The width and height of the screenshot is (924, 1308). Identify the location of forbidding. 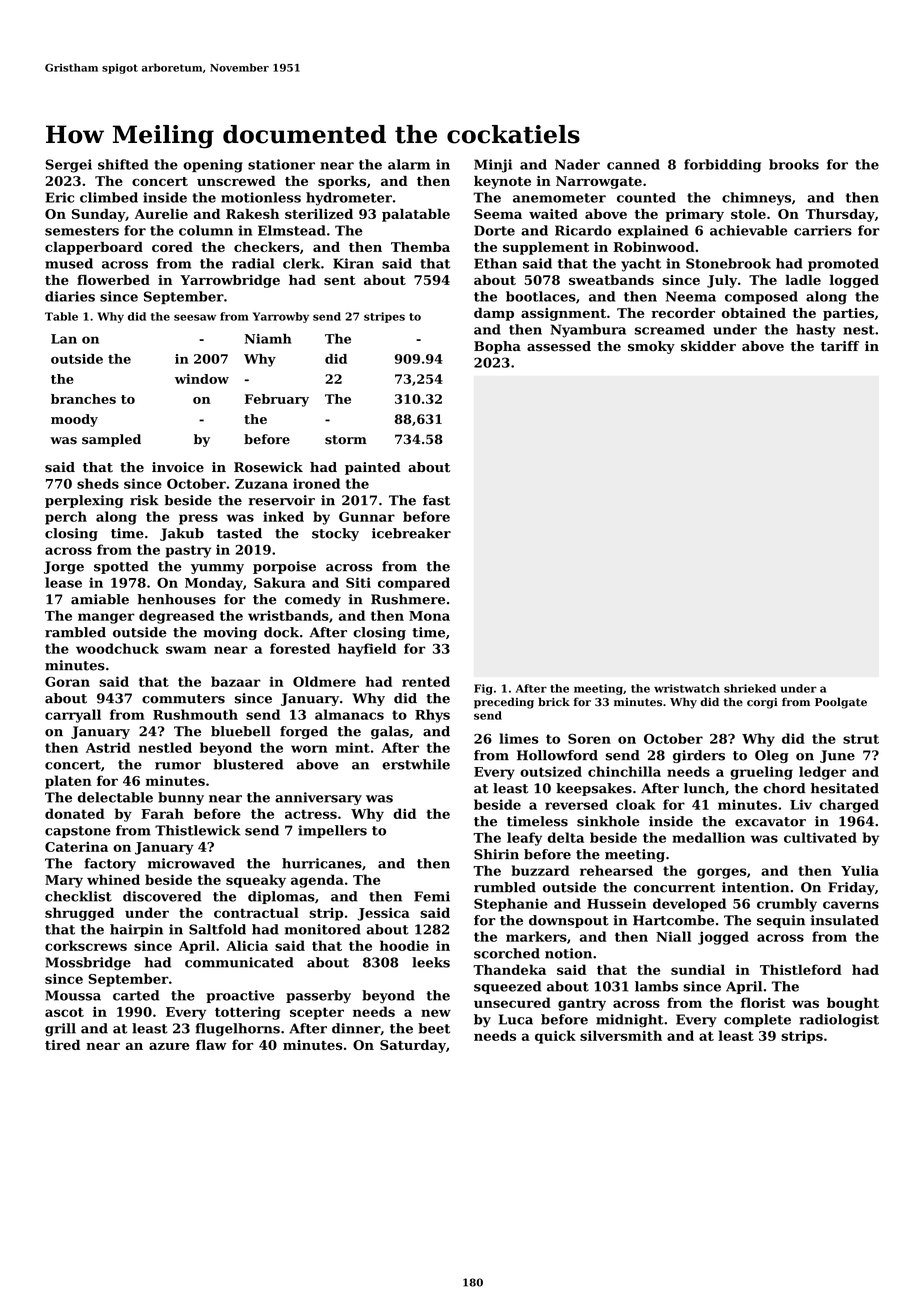
(722, 166).
